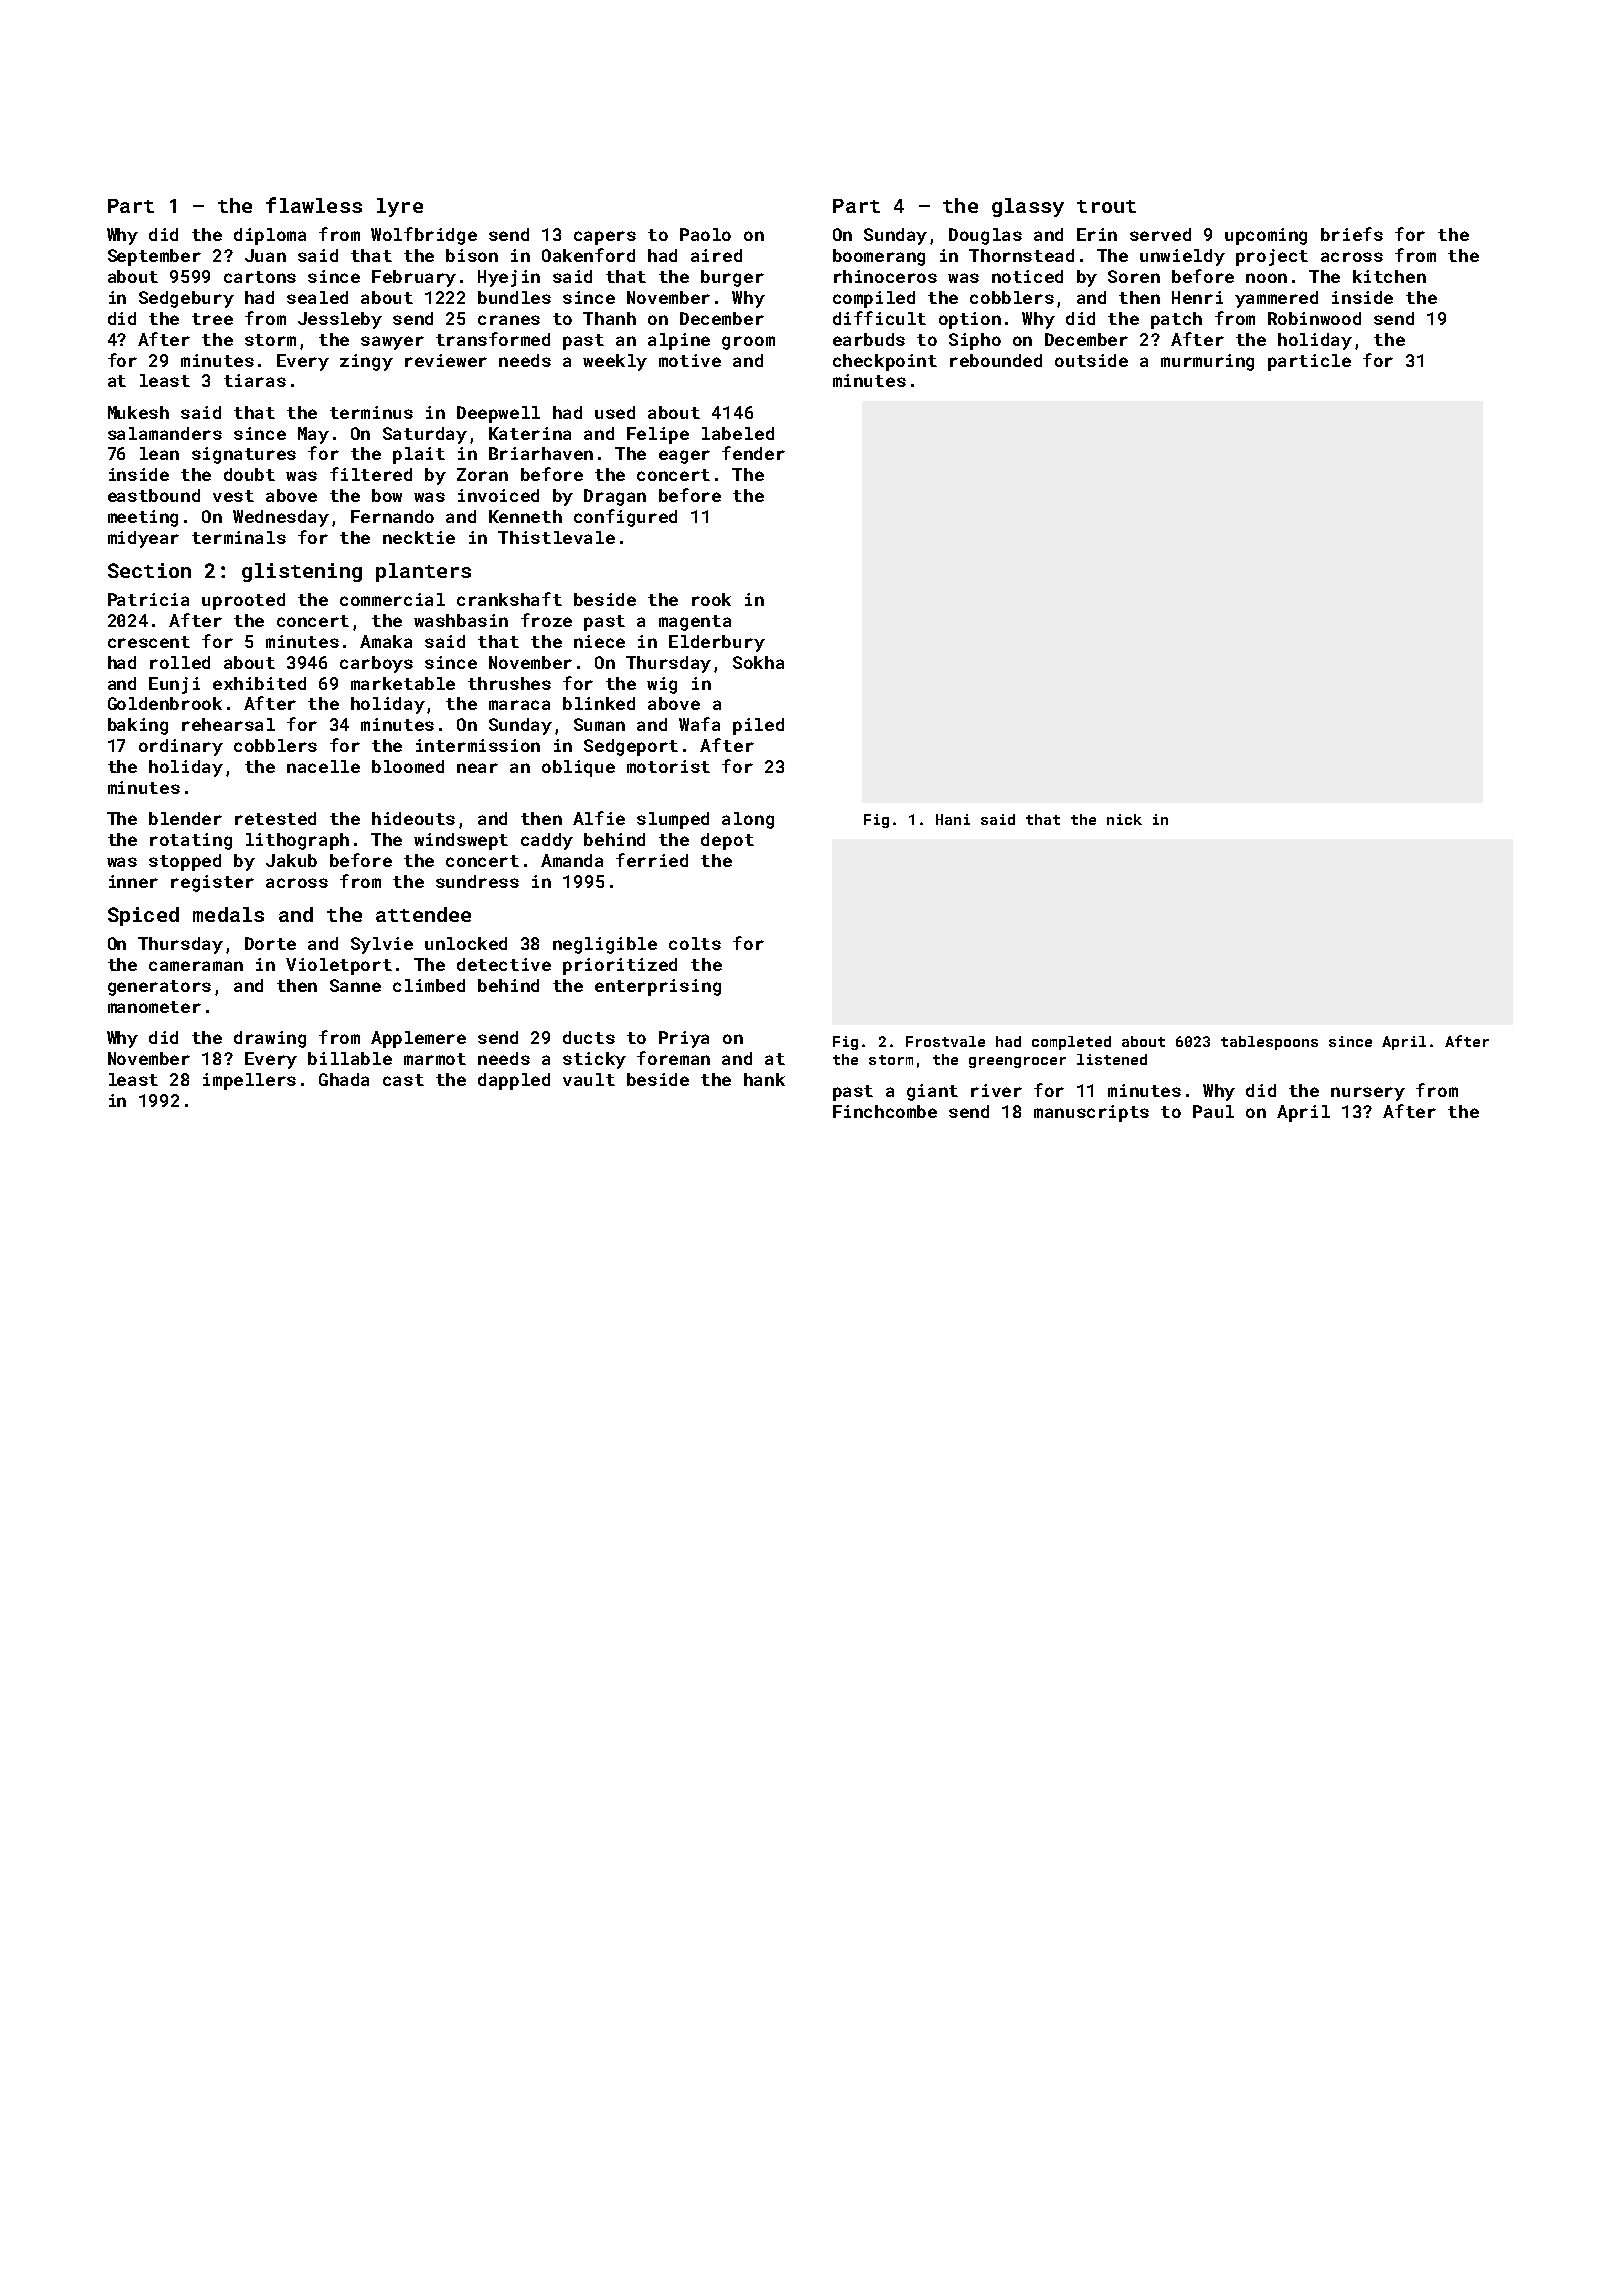 The image size is (1620, 2292). Describe the element at coordinates (314, 205) in the screenshot. I see `flawless` at that location.
